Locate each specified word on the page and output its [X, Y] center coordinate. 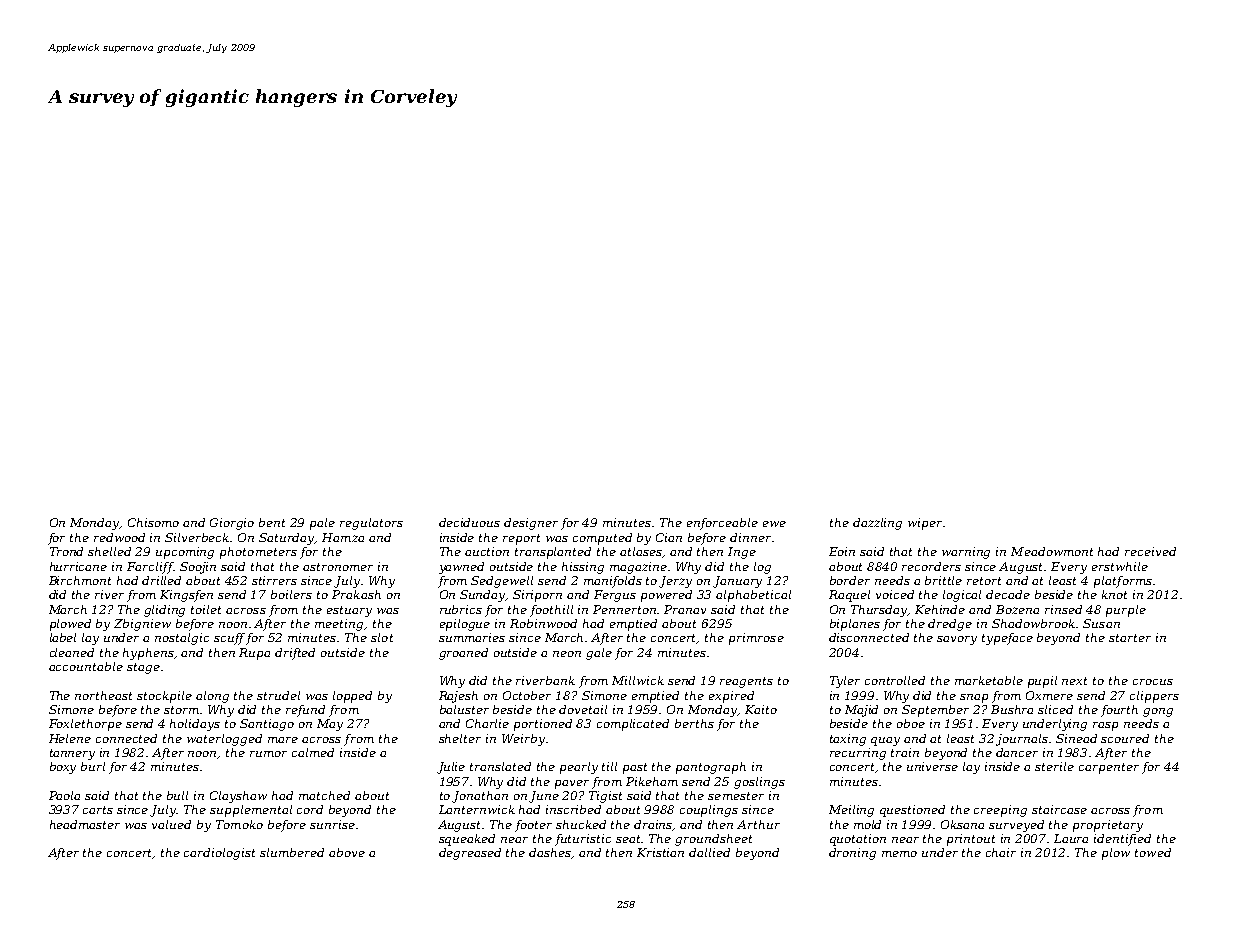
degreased [470, 854]
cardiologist [219, 854]
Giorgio [232, 524]
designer [531, 524]
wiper [925, 524]
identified [1122, 840]
